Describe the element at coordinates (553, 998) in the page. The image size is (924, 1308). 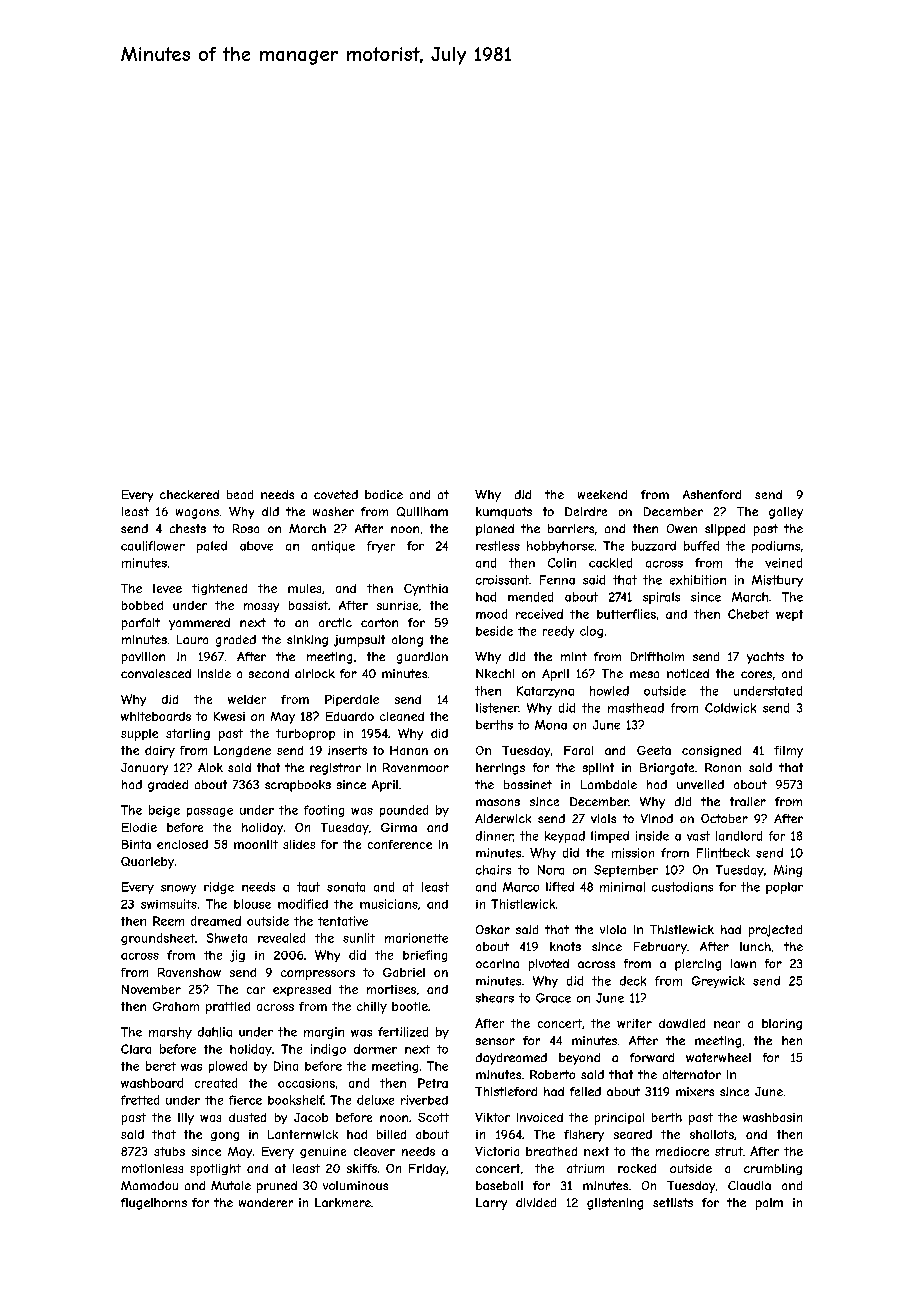
I see `Grace` at that location.
